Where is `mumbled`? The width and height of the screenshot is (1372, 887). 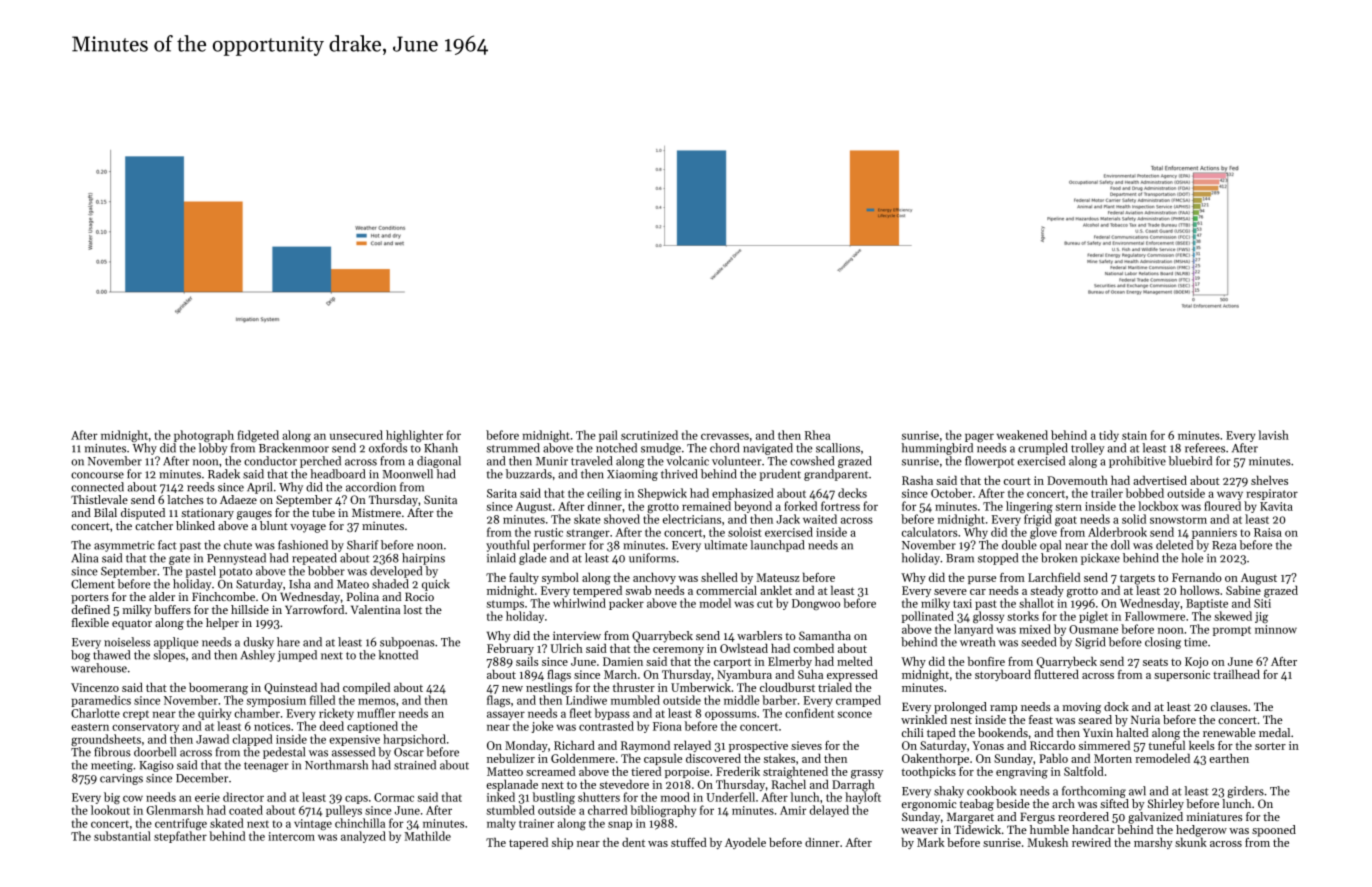
mumbled is located at coordinates (635, 700).
